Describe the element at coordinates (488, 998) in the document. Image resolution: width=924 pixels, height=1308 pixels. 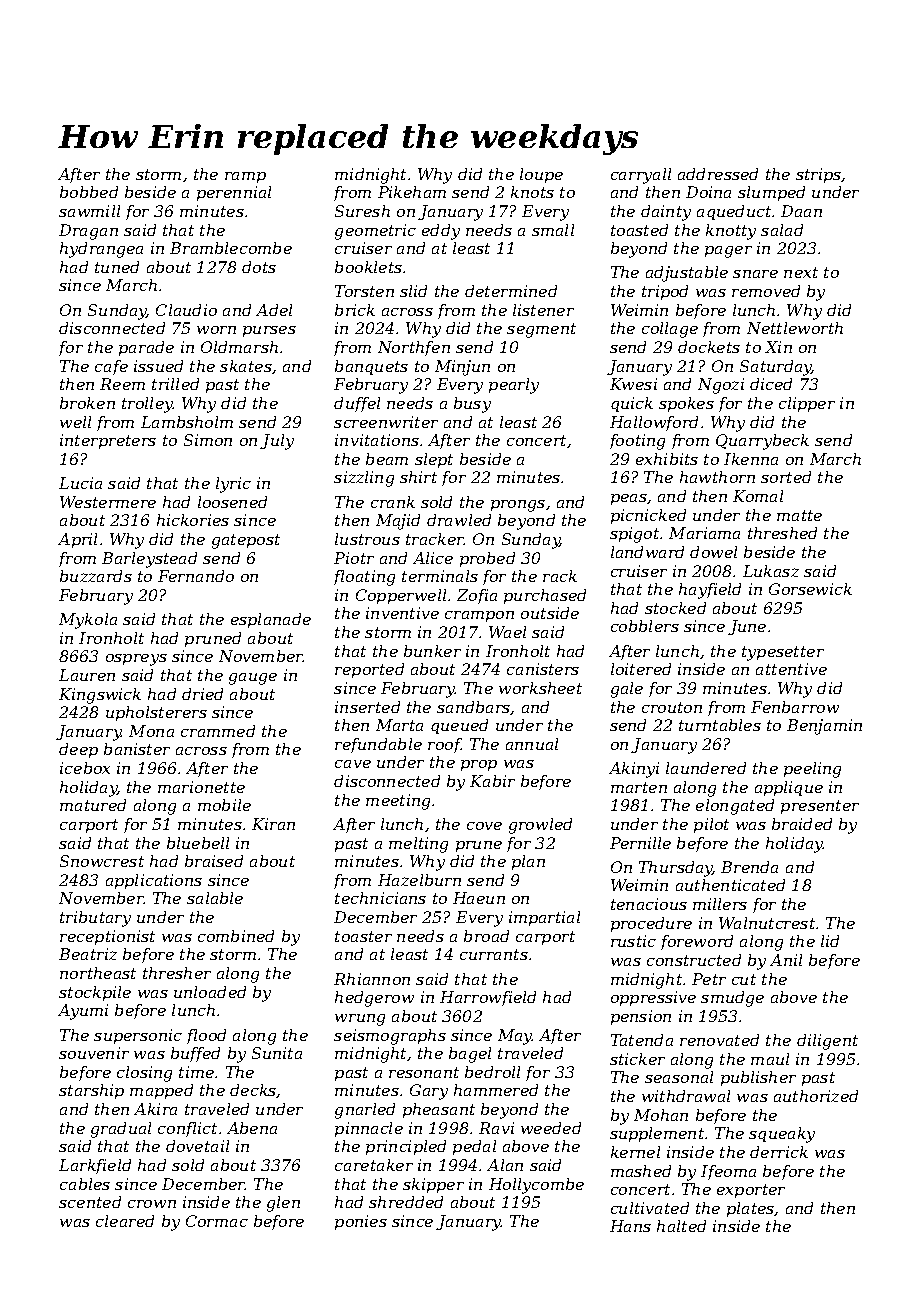
I see `Harrowfield` at that location.
